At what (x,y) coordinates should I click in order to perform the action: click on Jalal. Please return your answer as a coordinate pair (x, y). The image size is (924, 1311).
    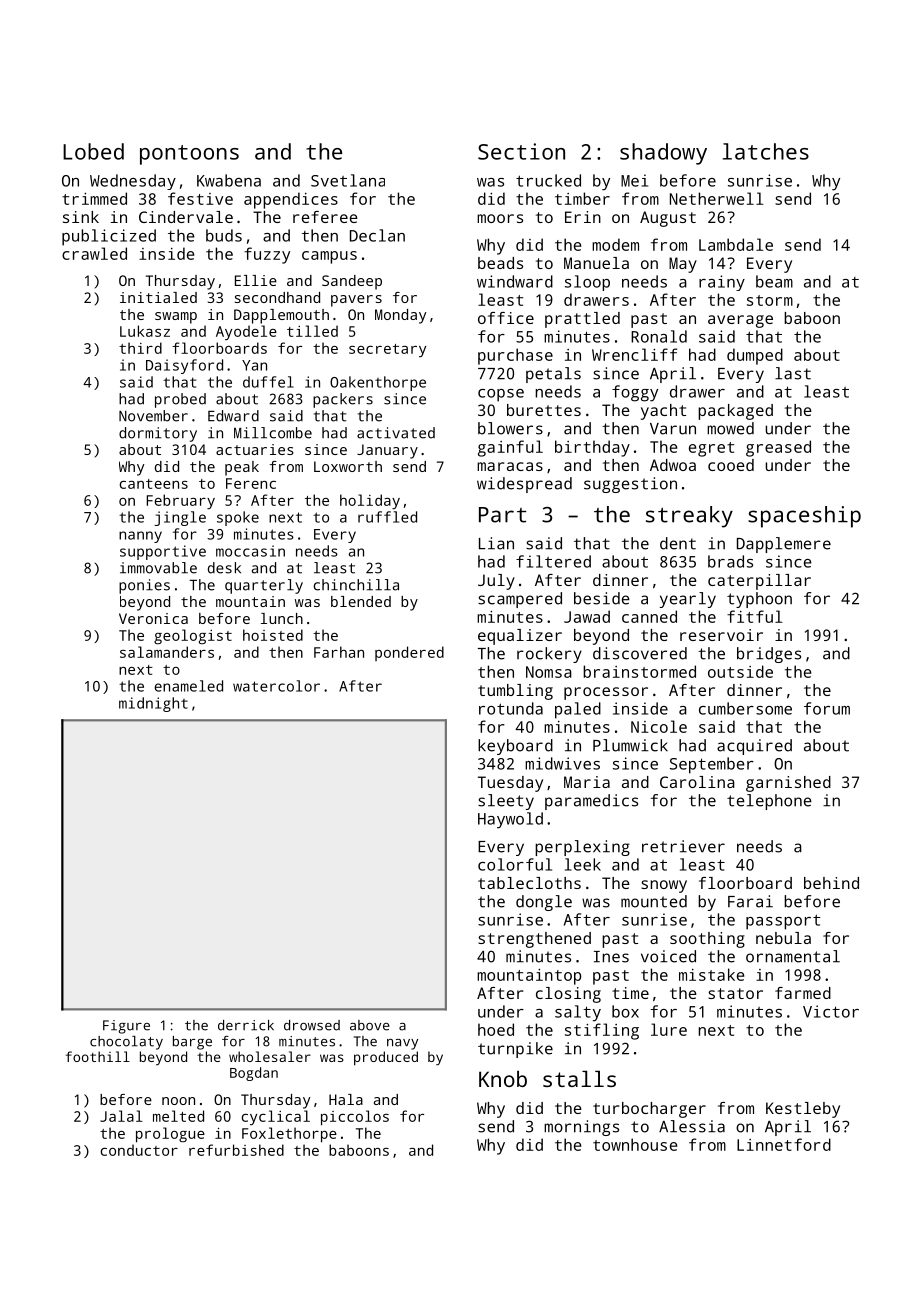
    Looking at the image, I should click on (121, 1116).
